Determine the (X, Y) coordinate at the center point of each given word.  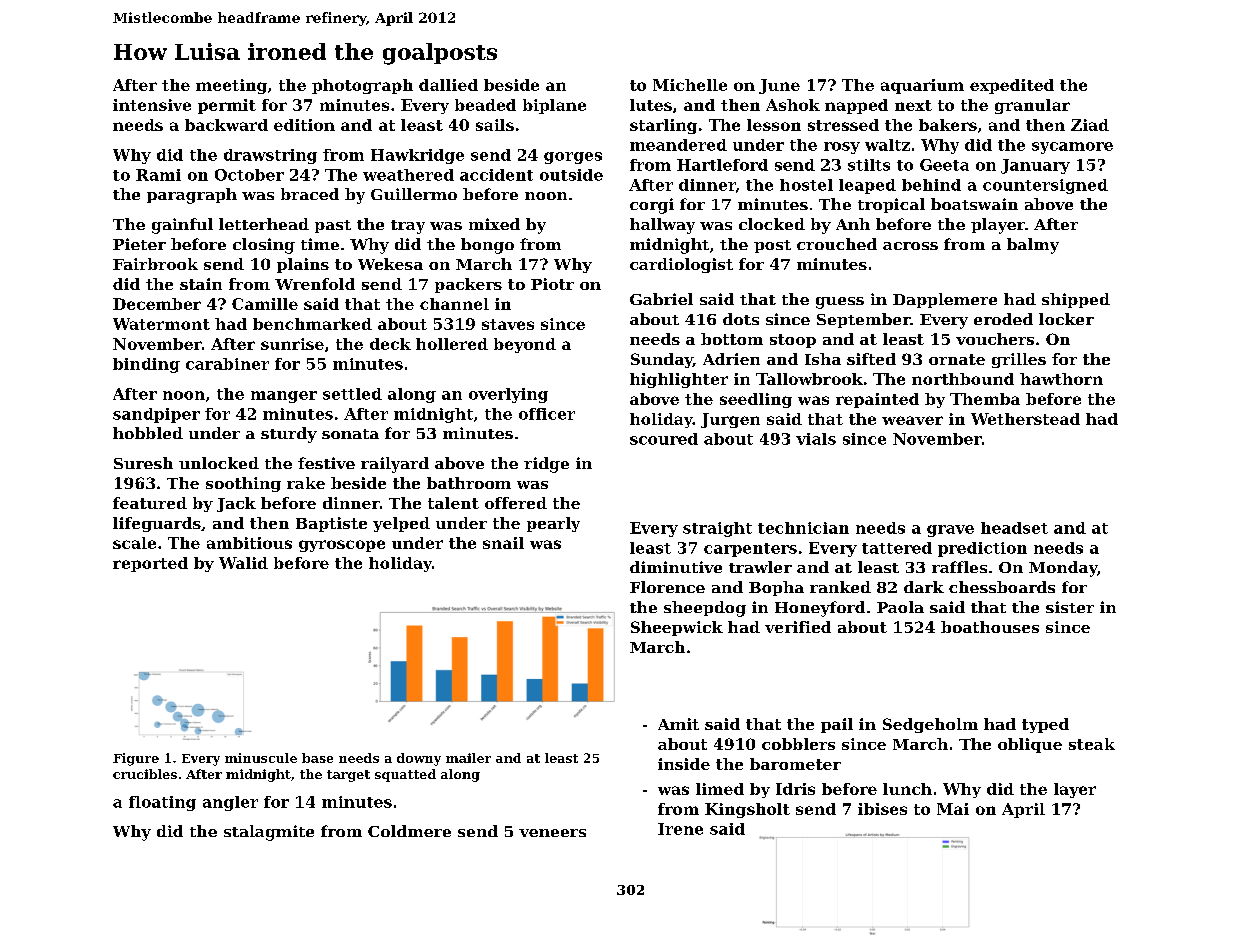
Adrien (731, 359)
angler (230, 803)
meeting (231, 86)
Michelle (690, 85)
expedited (1012, 86)
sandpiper (156, 415)
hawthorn (1061, 379)
